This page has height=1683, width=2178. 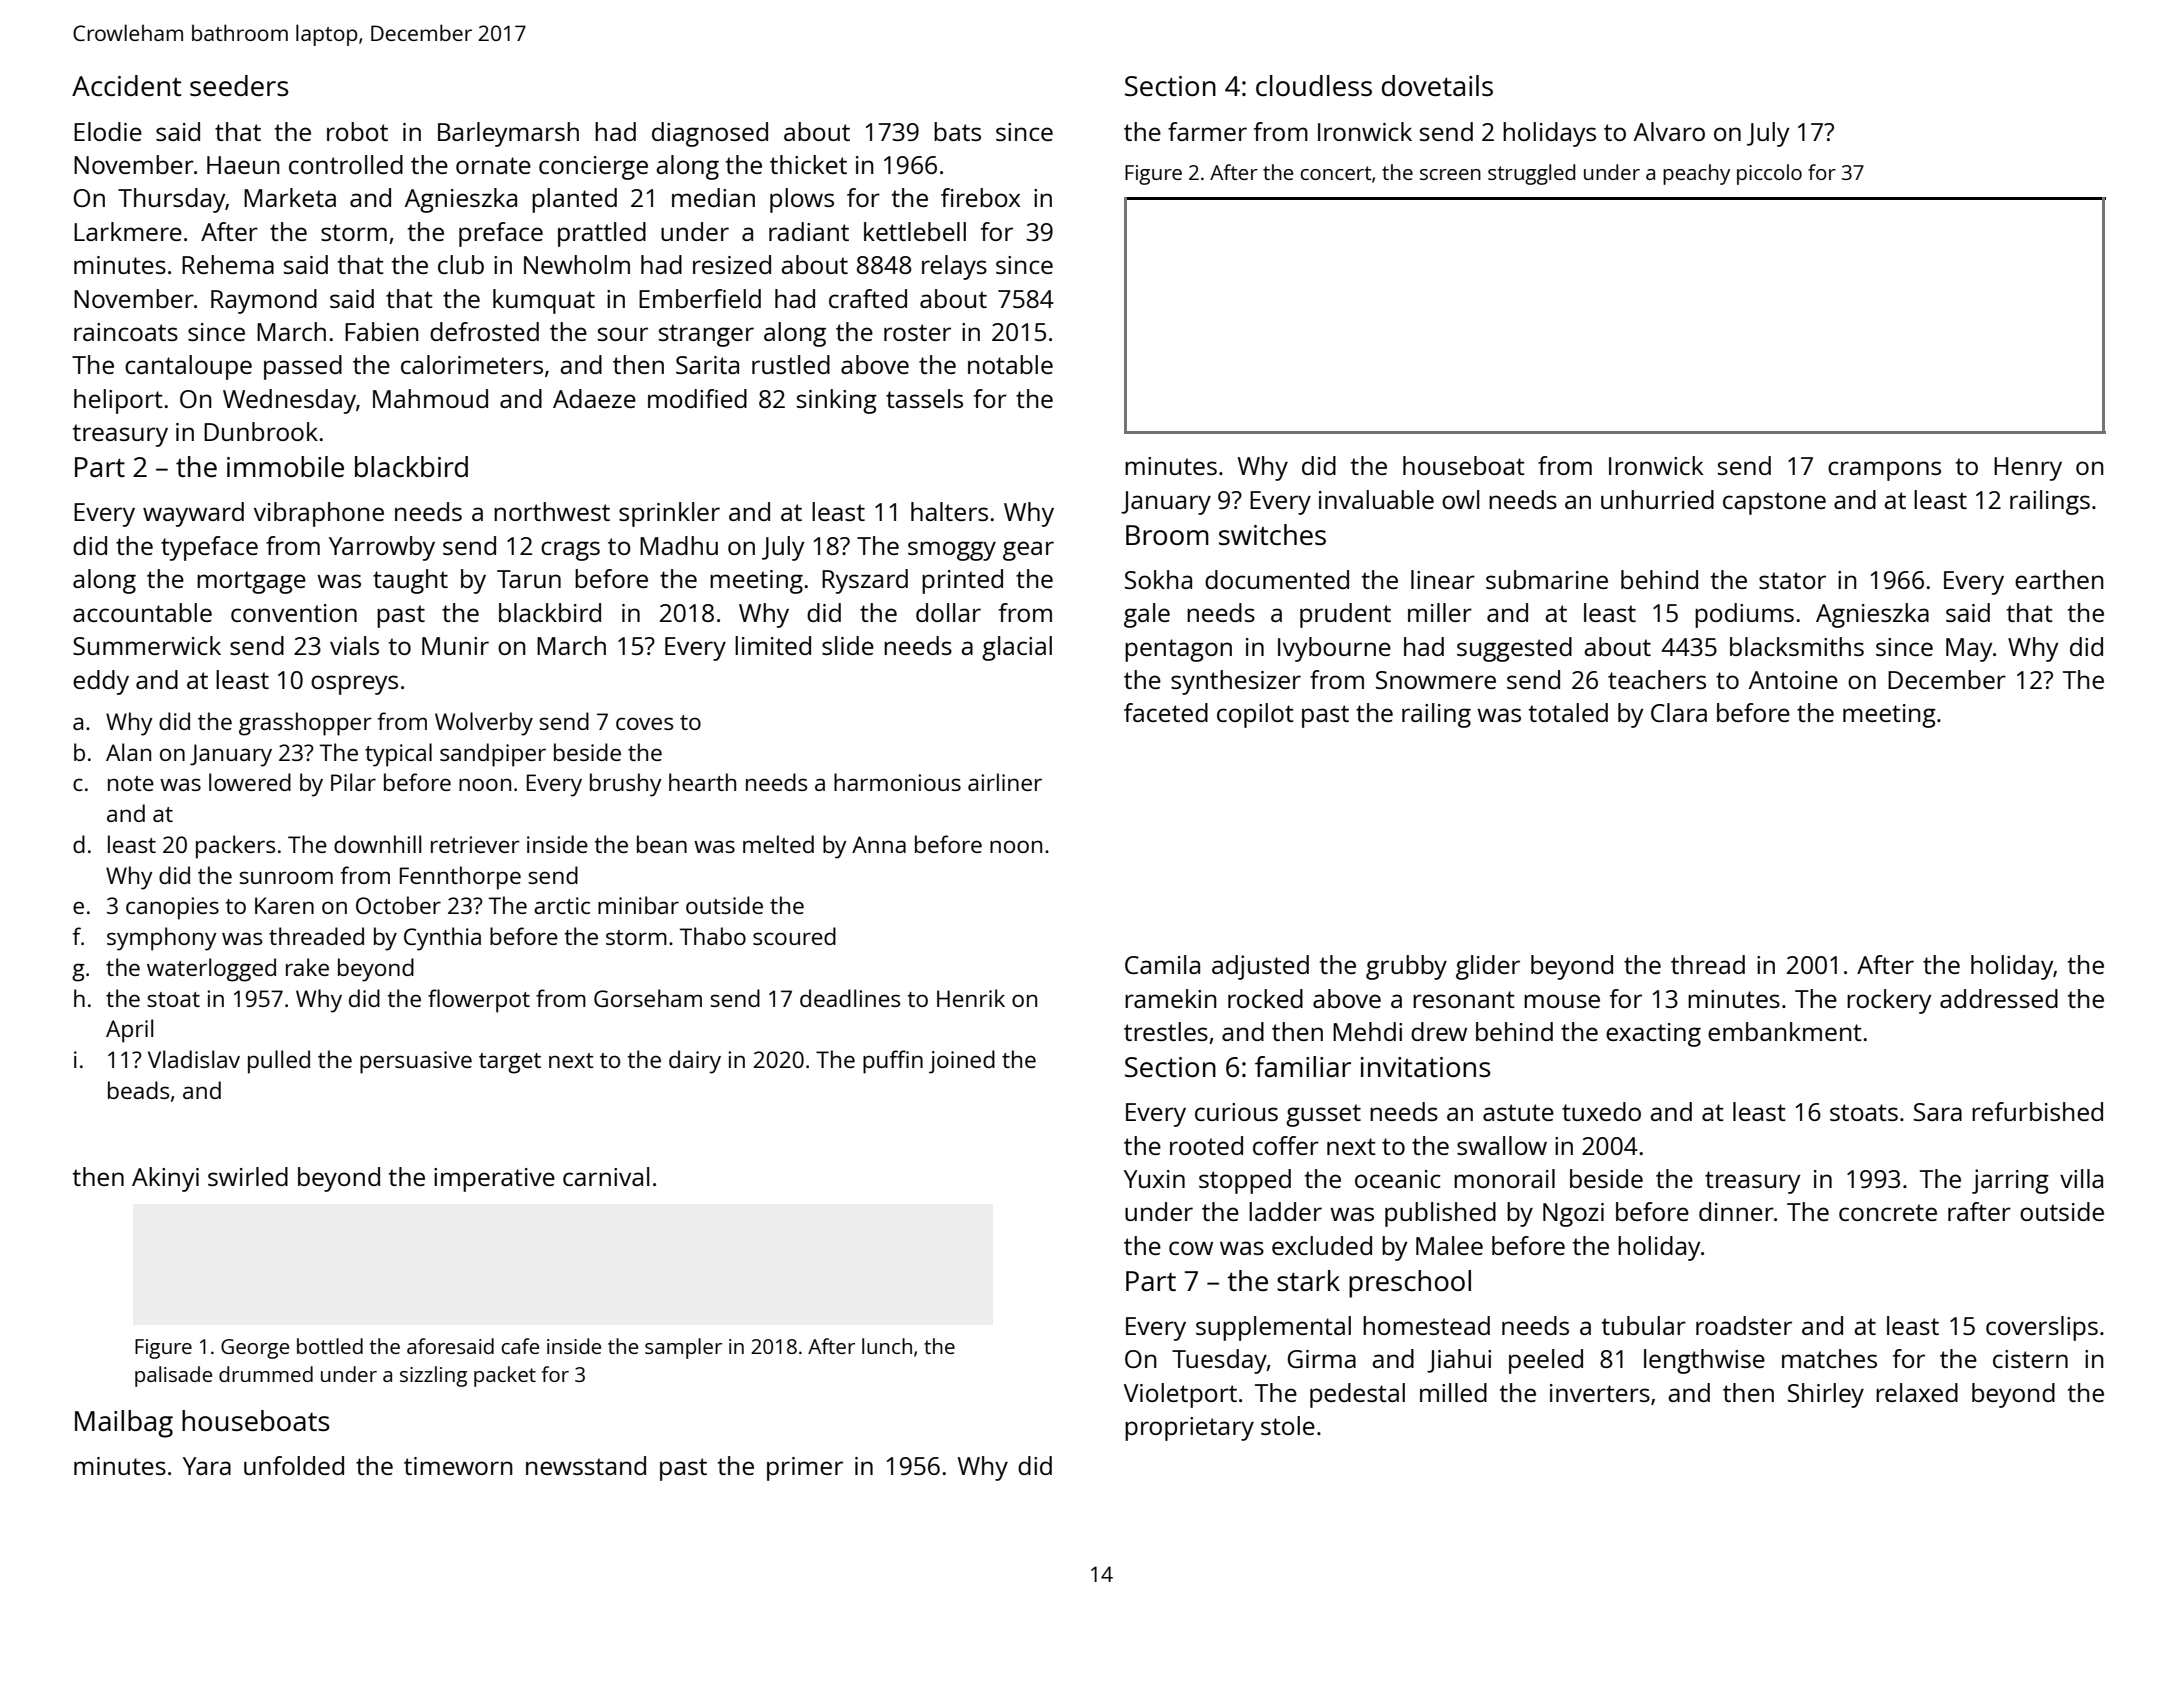 What do you see at coordinates (377, 844) in the page?
I see `downhill` at bounding box center [377, 844].
